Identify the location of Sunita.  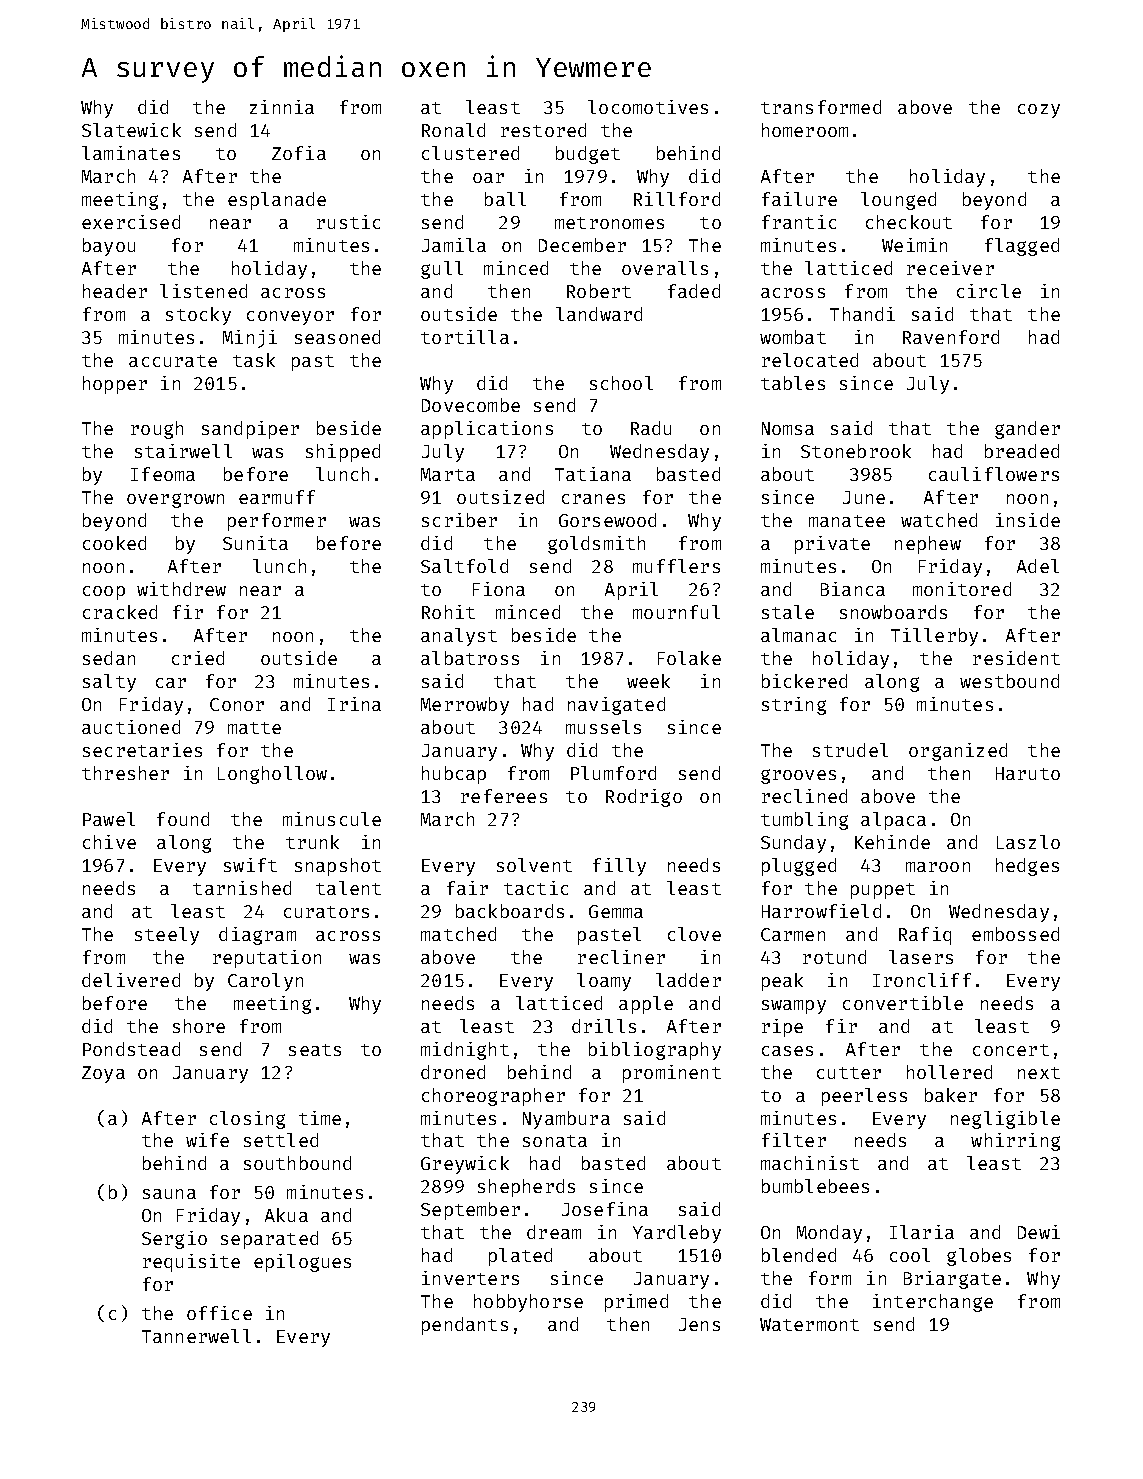
(255, 543).
